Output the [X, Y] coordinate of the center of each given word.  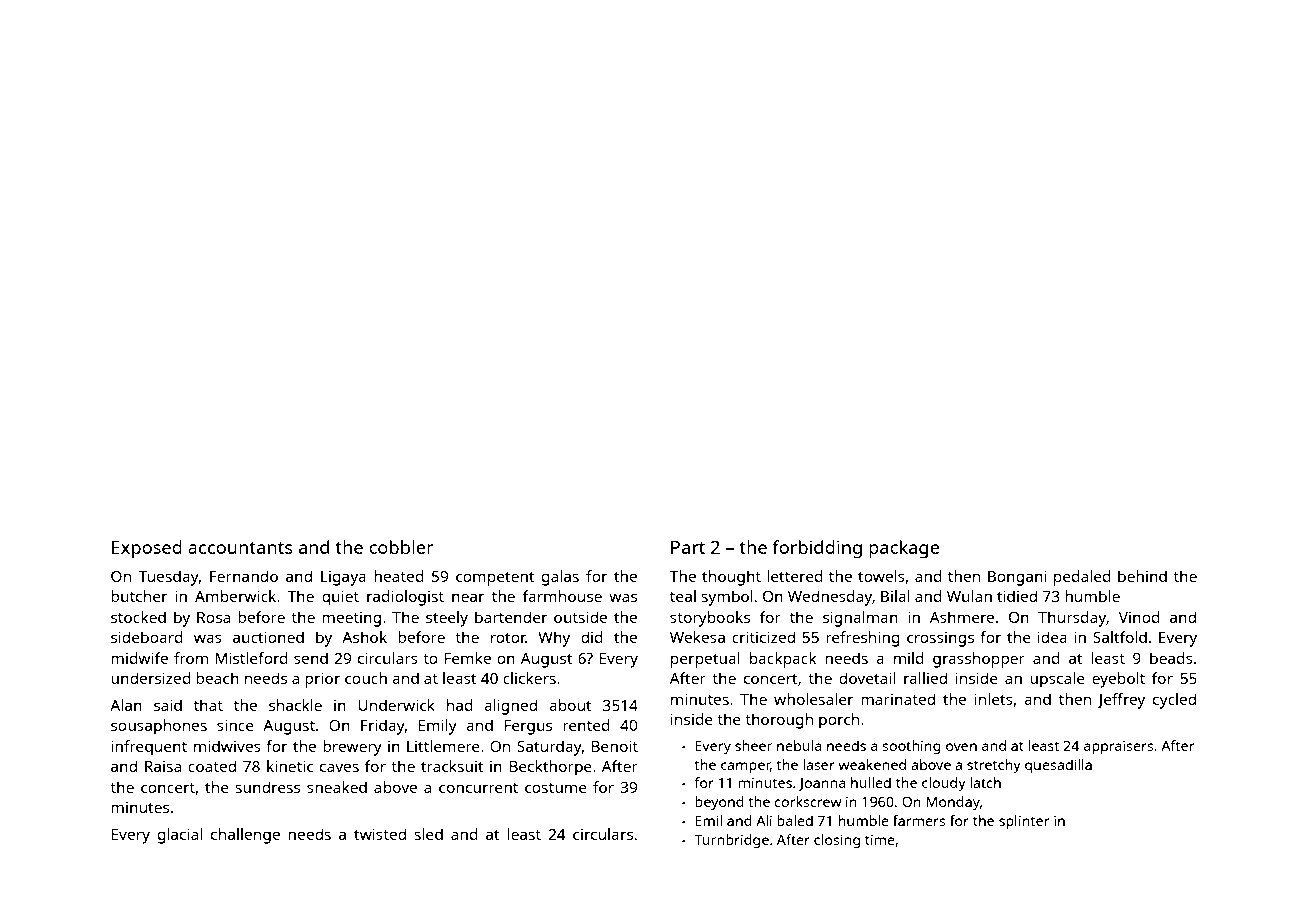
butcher [139, 596]
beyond [719, 803]
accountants [240, 548]
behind [1142, 576]
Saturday [549, 748]
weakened [872, 764]
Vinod [1139, 617]
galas [560, 578]
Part [688, 547]
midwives [227, 746]
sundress [268, 787]
